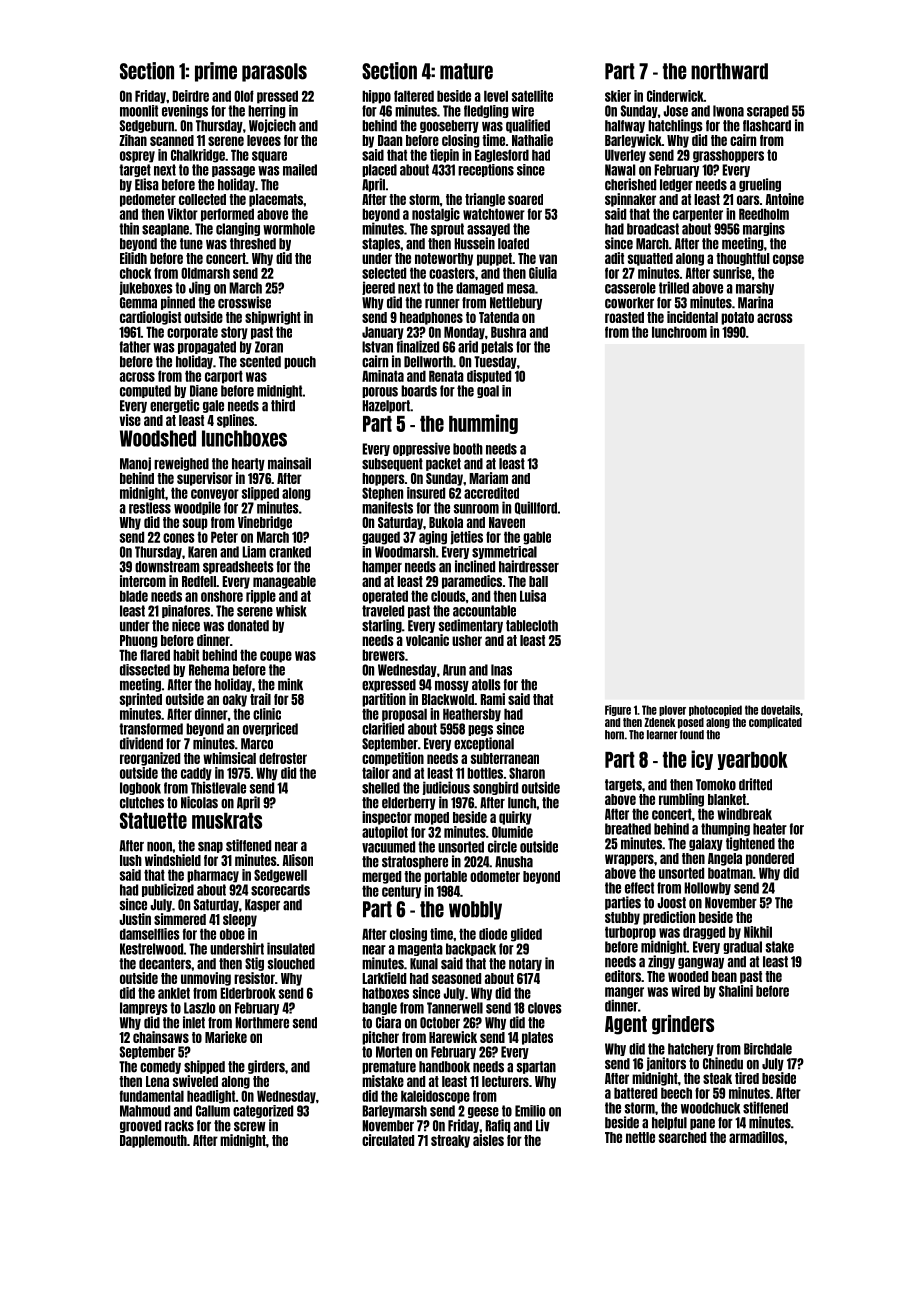 The image size is (924, 1308). What do you see at coordinates (144, 1008) in the screenshot?
I see `lampreys` at bounding box center [144, 1008].
